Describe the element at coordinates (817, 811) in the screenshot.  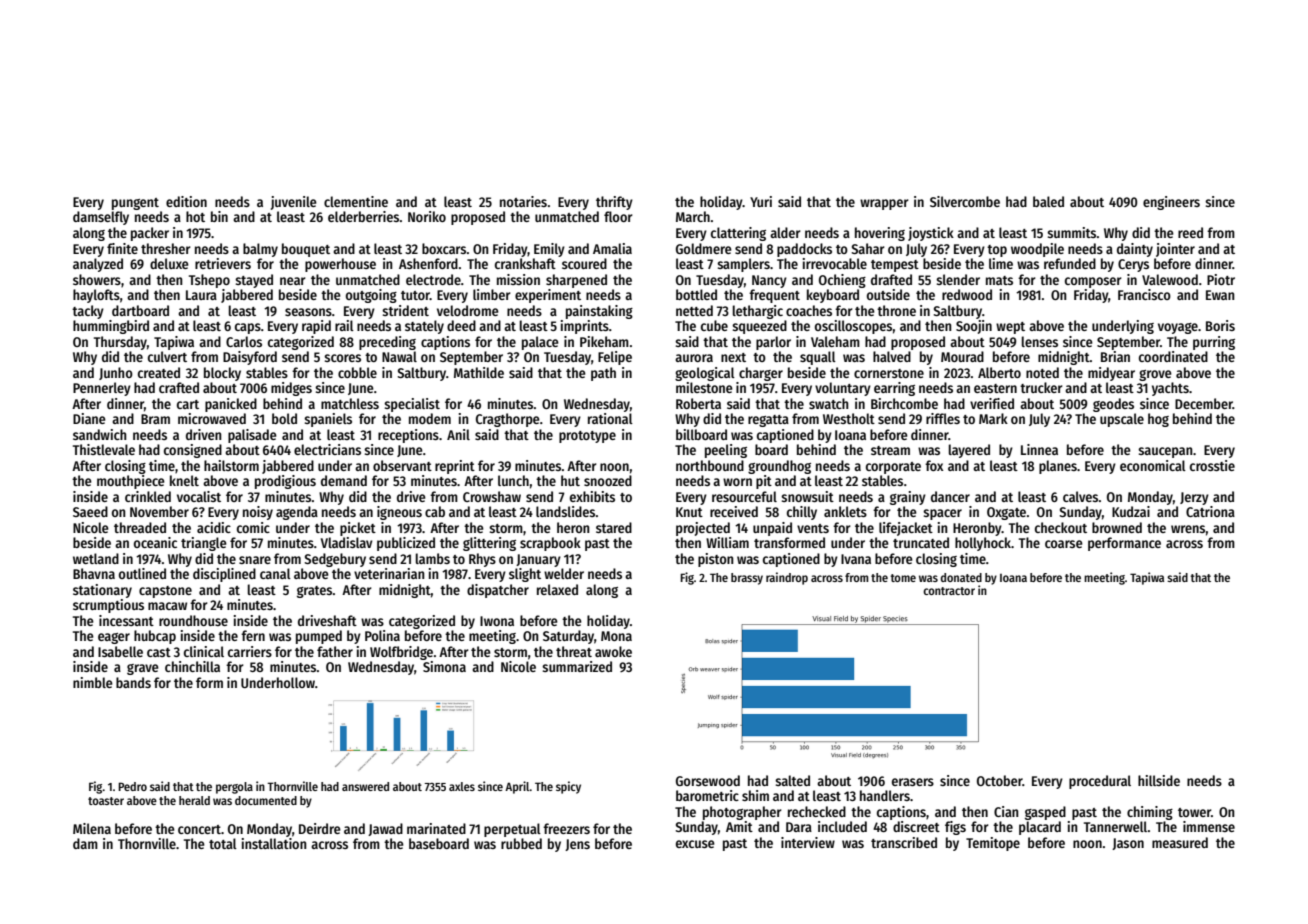
I see `rechecked` at that location.
